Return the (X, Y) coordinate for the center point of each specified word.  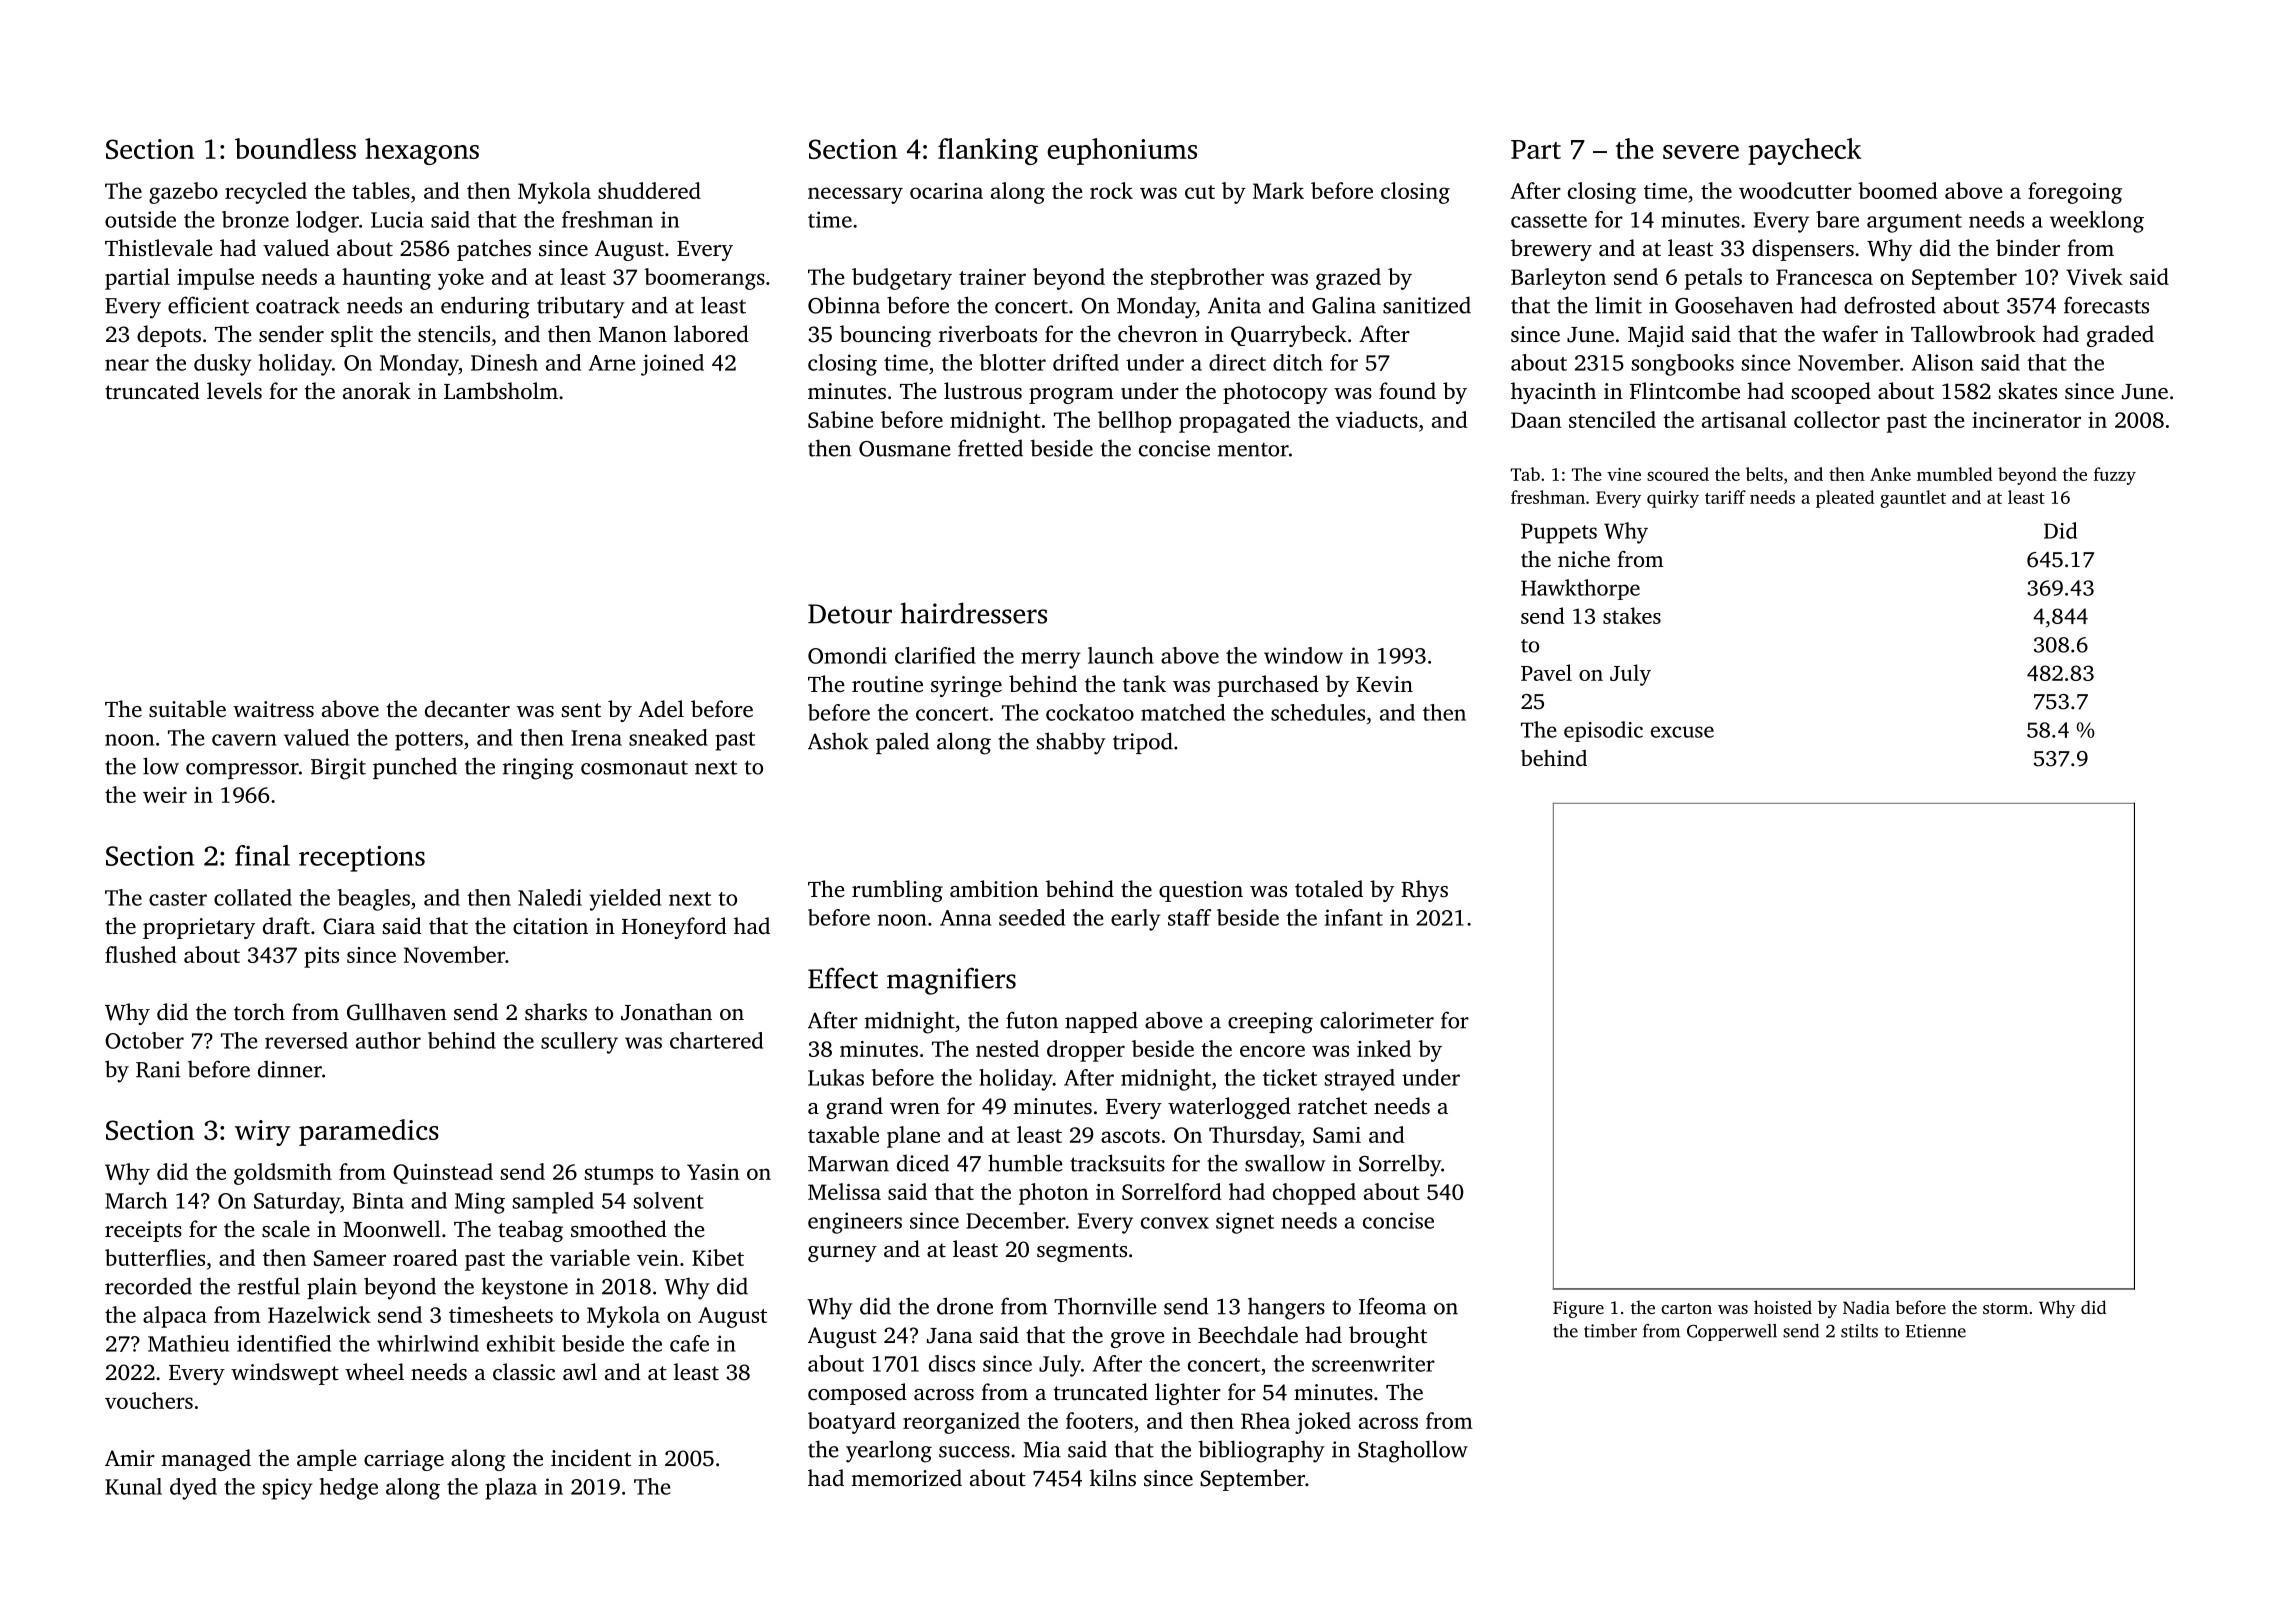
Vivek (2094, 276)
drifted (1086, 362)
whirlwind (428, 1343)
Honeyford (674, 928)
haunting (386, 279)
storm (2005, 1308)
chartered (716, 1040)
